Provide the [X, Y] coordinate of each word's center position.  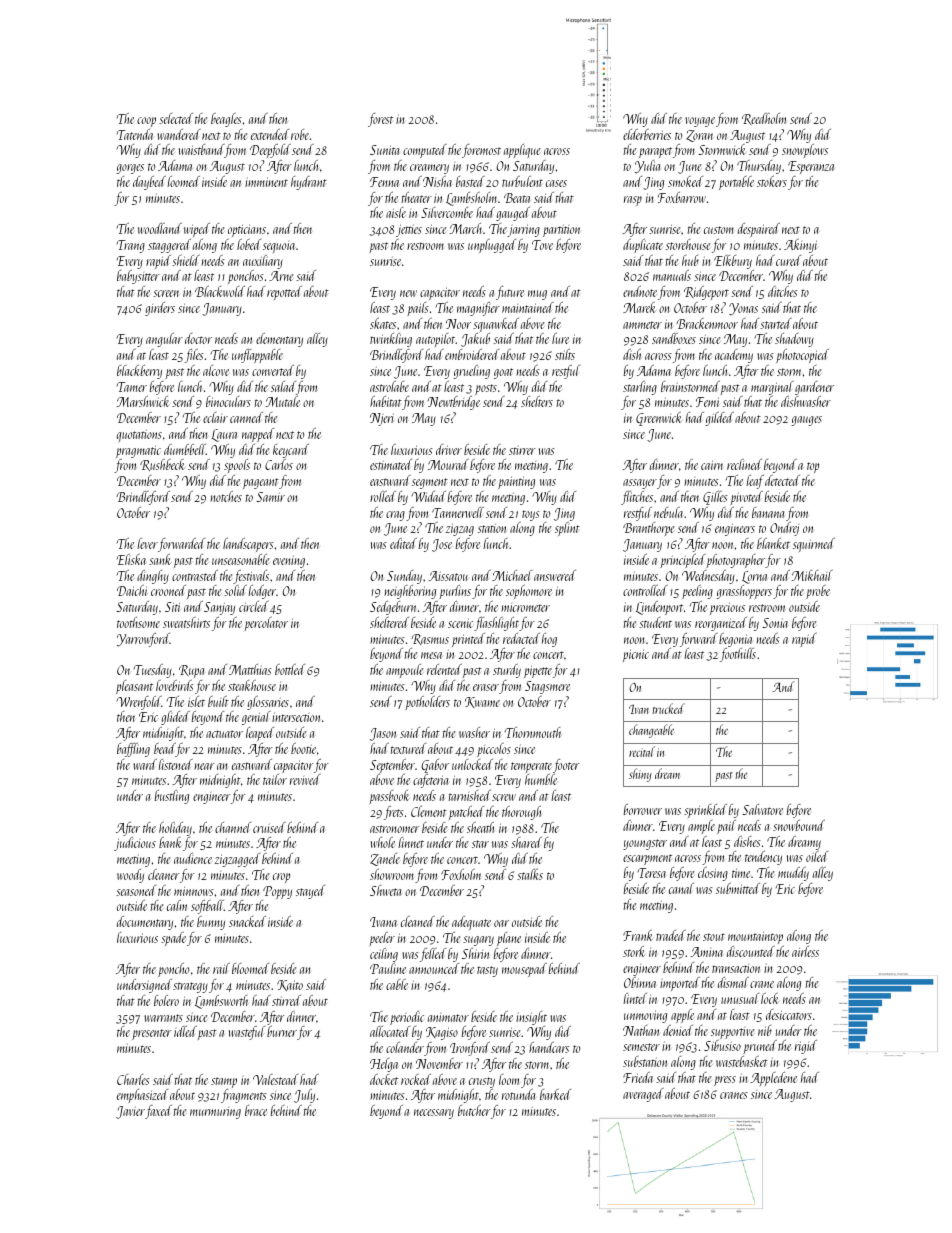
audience [193, 858]
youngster [645, 844]
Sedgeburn [393, 608]
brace [256, 1110]
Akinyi [800, 246]
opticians [247, 231]
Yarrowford [143, 640]
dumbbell [185, 449]
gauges [806, 421]
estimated [391, 464]
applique [522, 151]
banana [768, 512]
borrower [642, 809]
